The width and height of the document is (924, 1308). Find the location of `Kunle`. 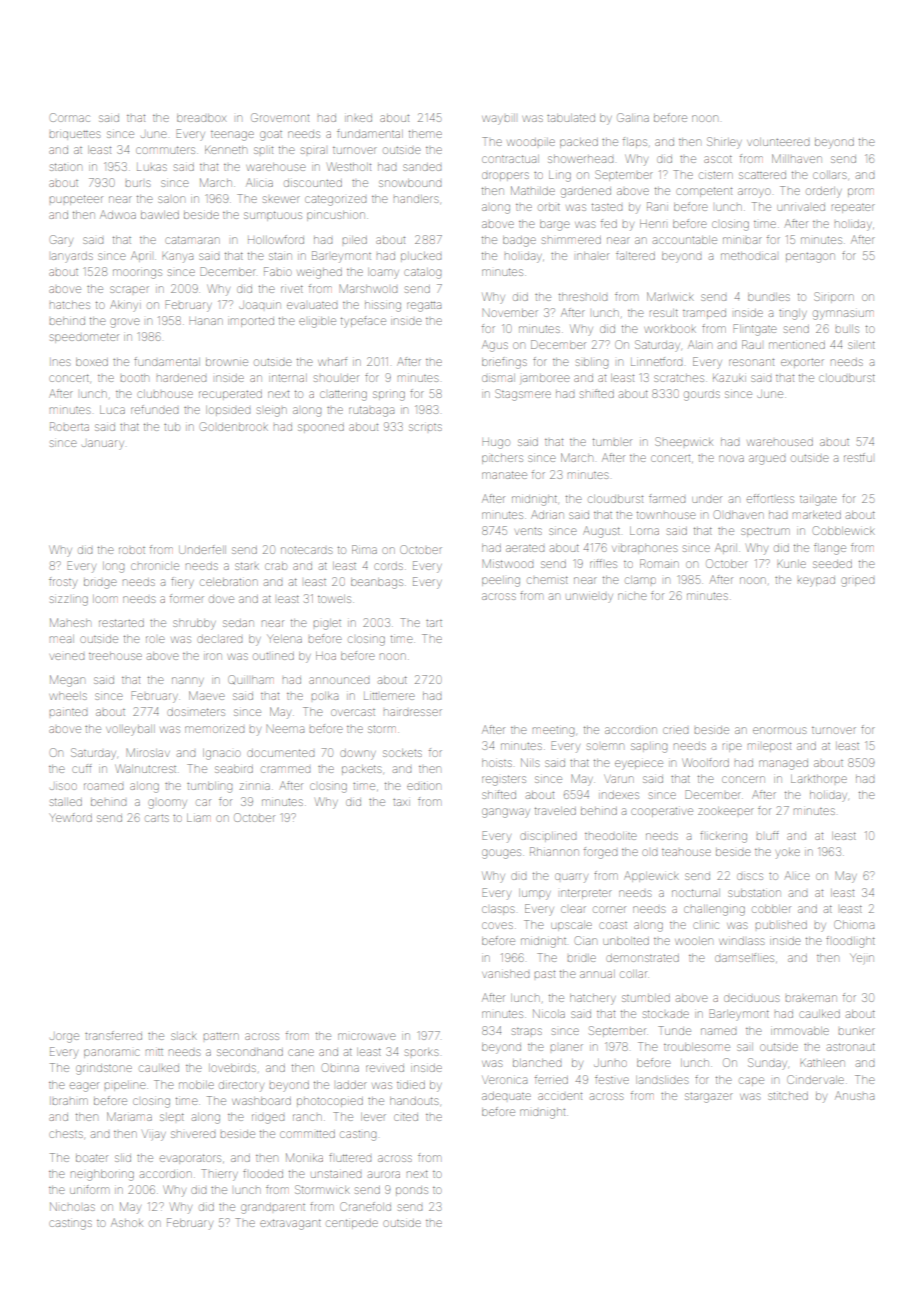

Kunle is located at coordinates (791, 564).
